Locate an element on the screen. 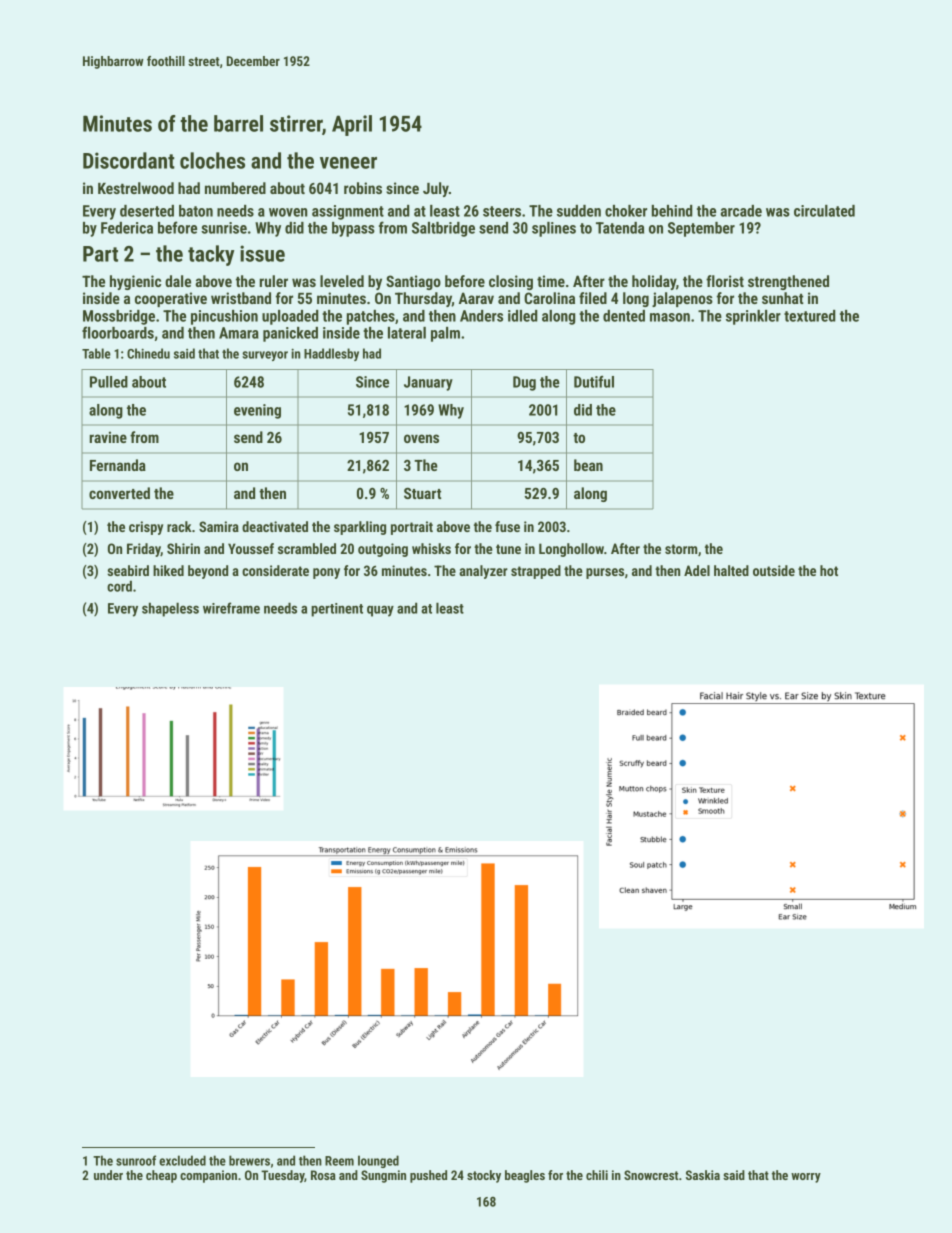 This screenshot has height=1233, width=952. quay is located at coordinates (380, 611).
